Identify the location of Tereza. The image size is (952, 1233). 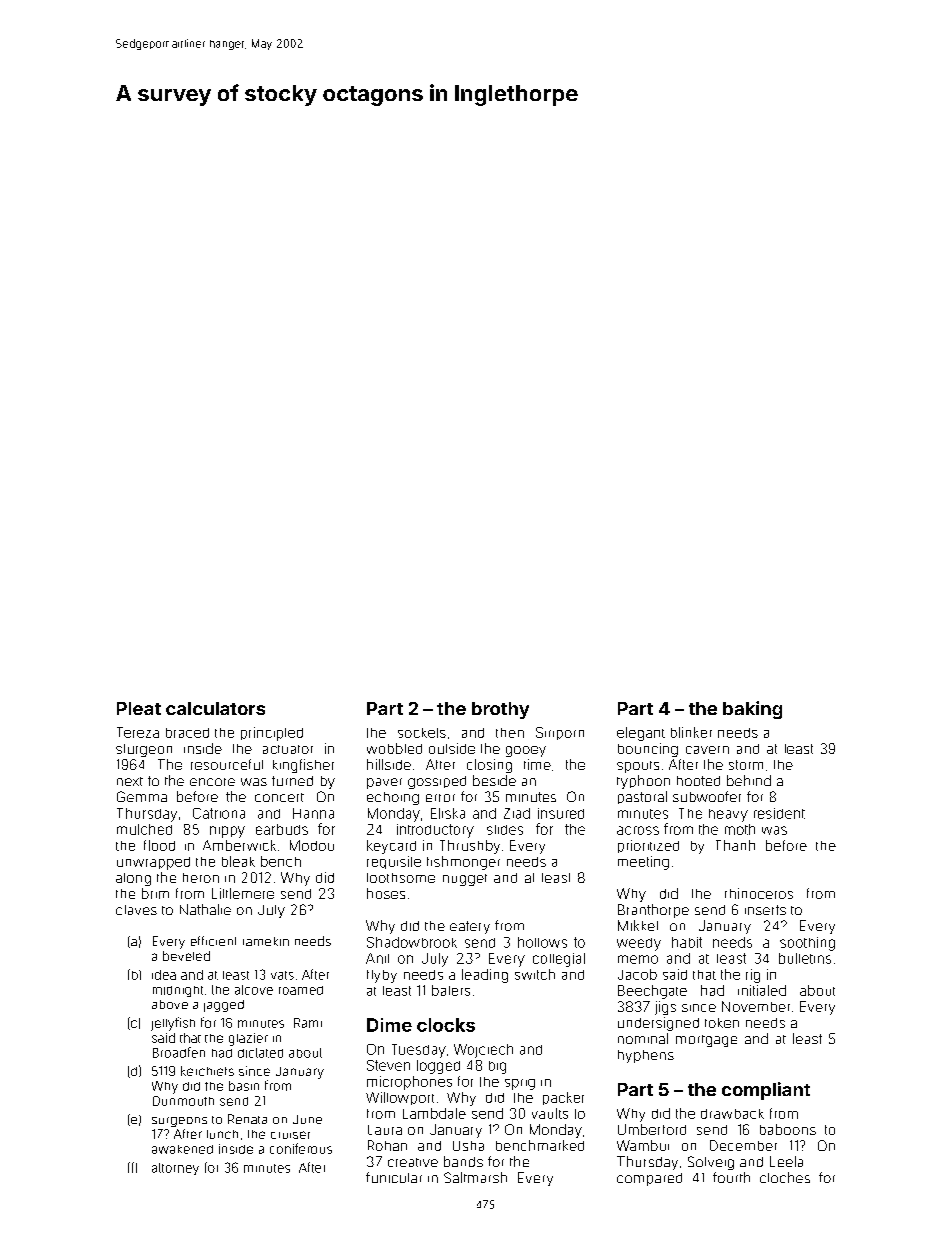
(138, 732).
